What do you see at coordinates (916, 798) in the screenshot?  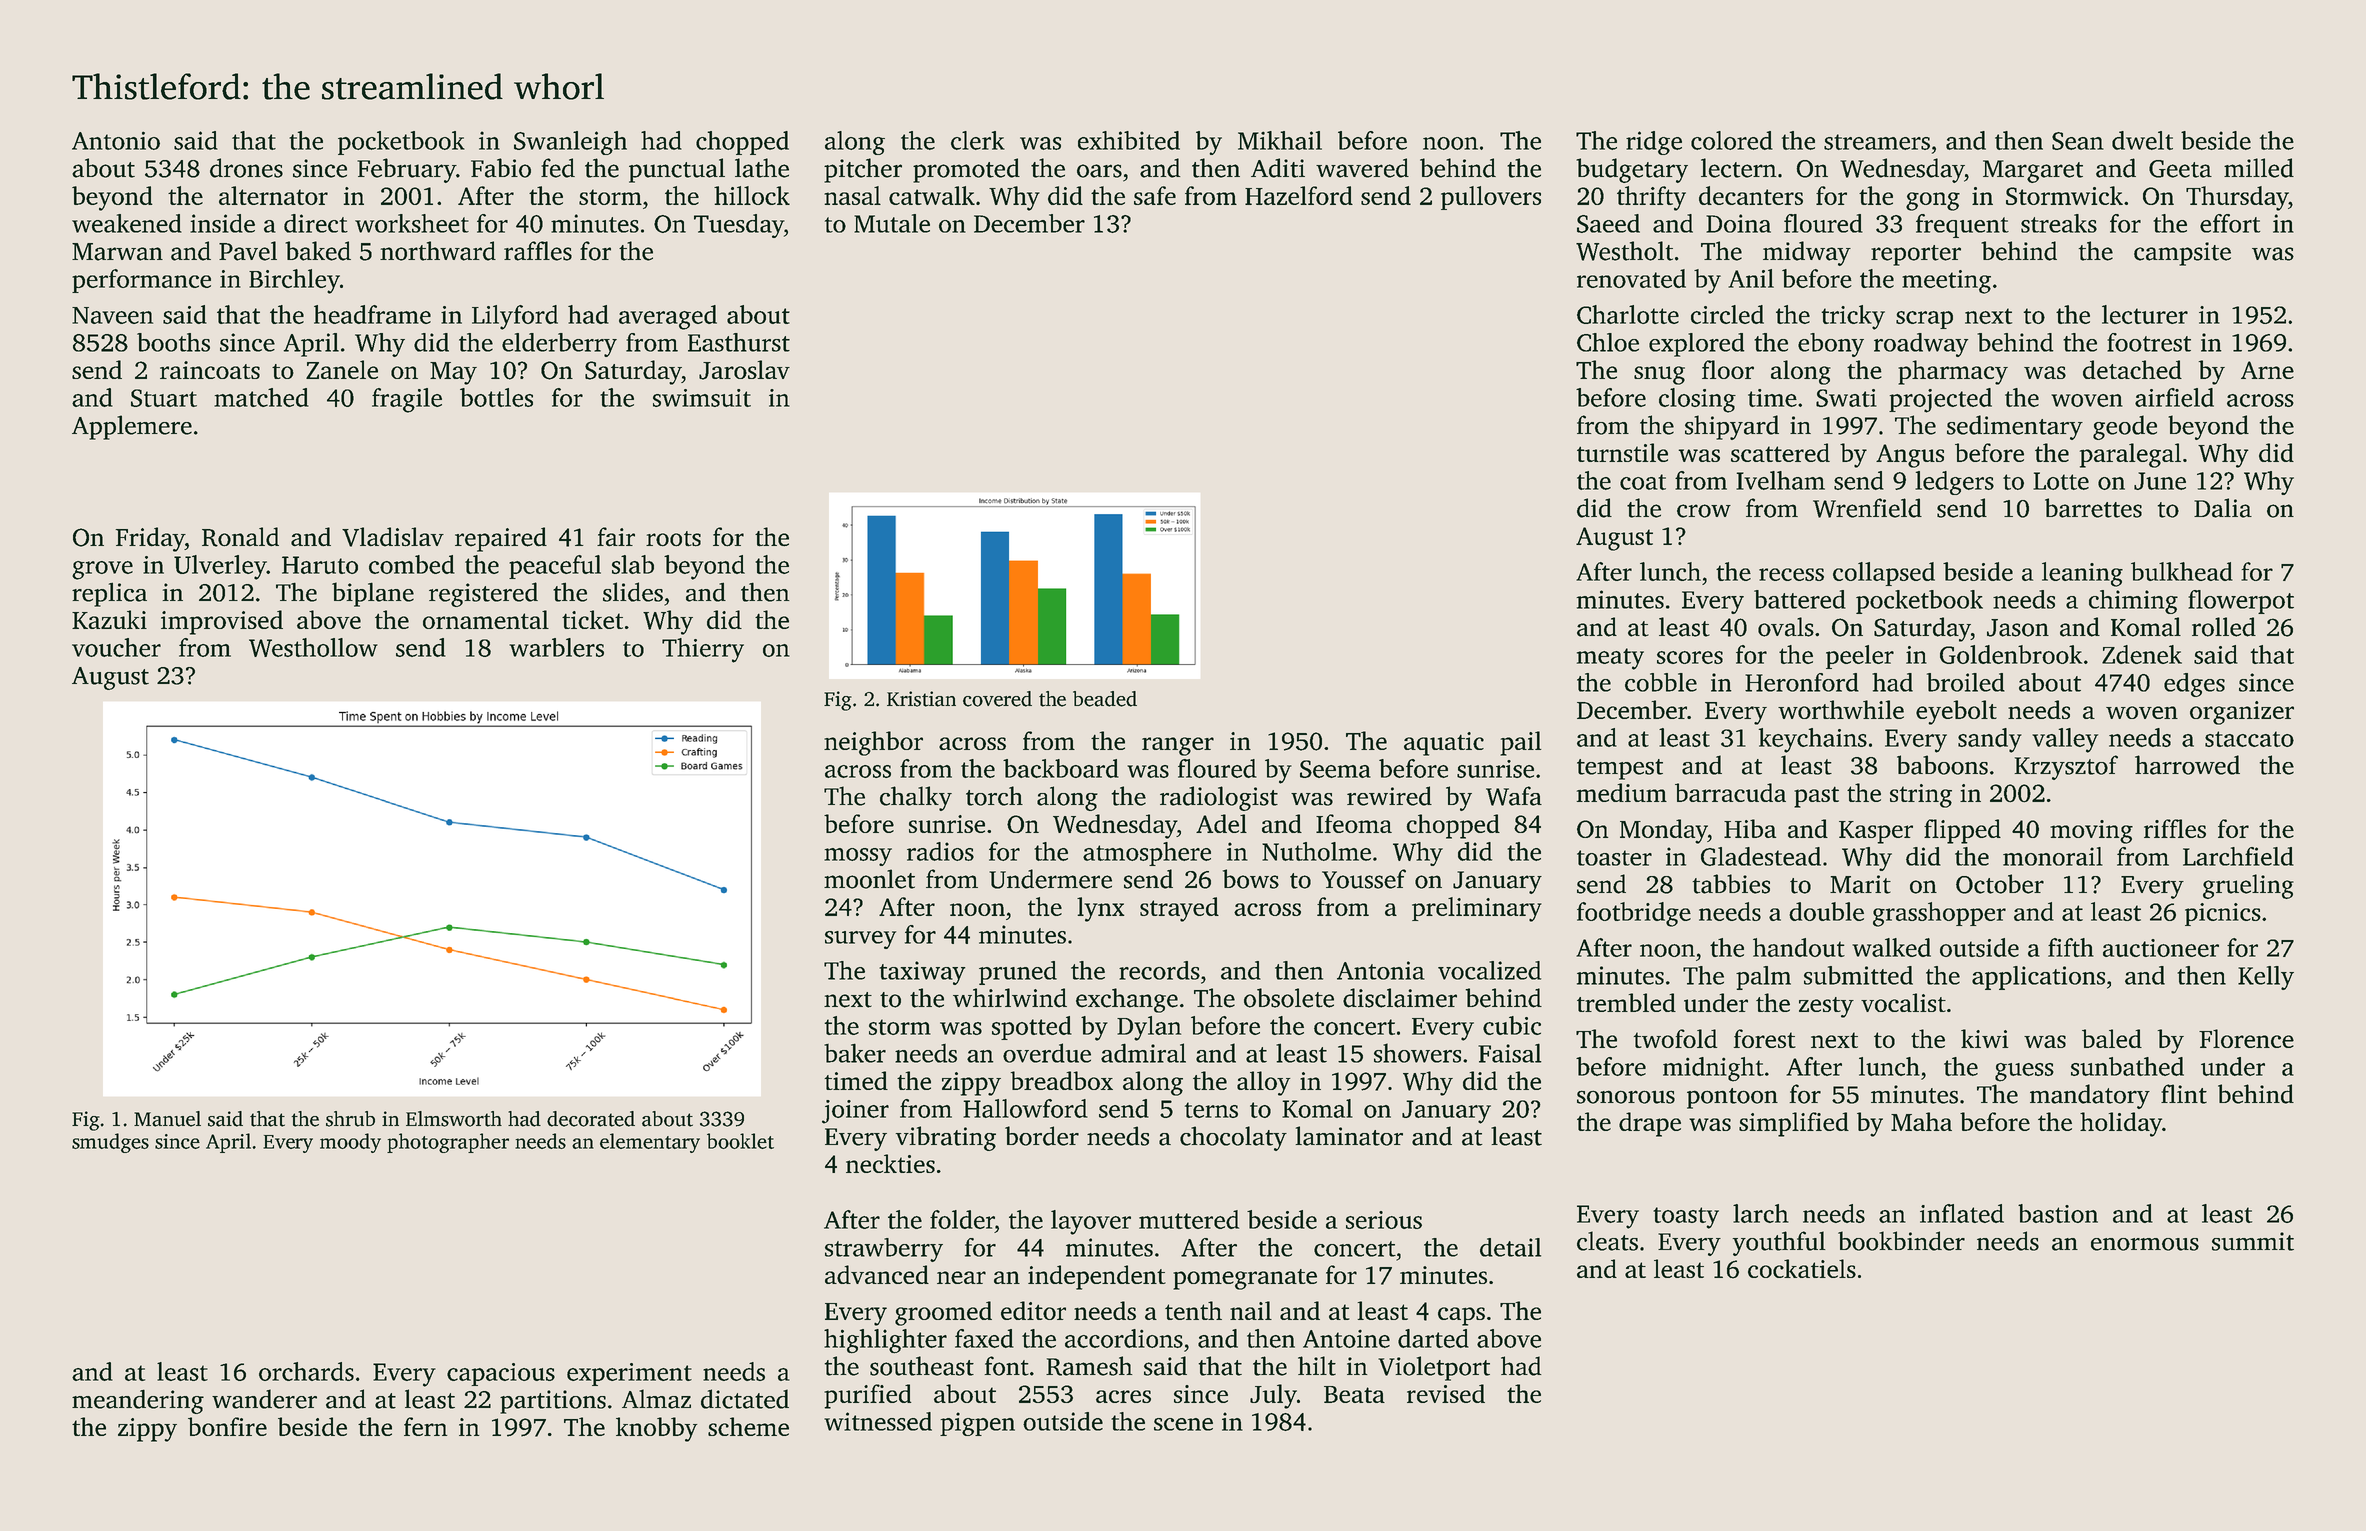 I see `chalky` at bounding box center [916, 798].
